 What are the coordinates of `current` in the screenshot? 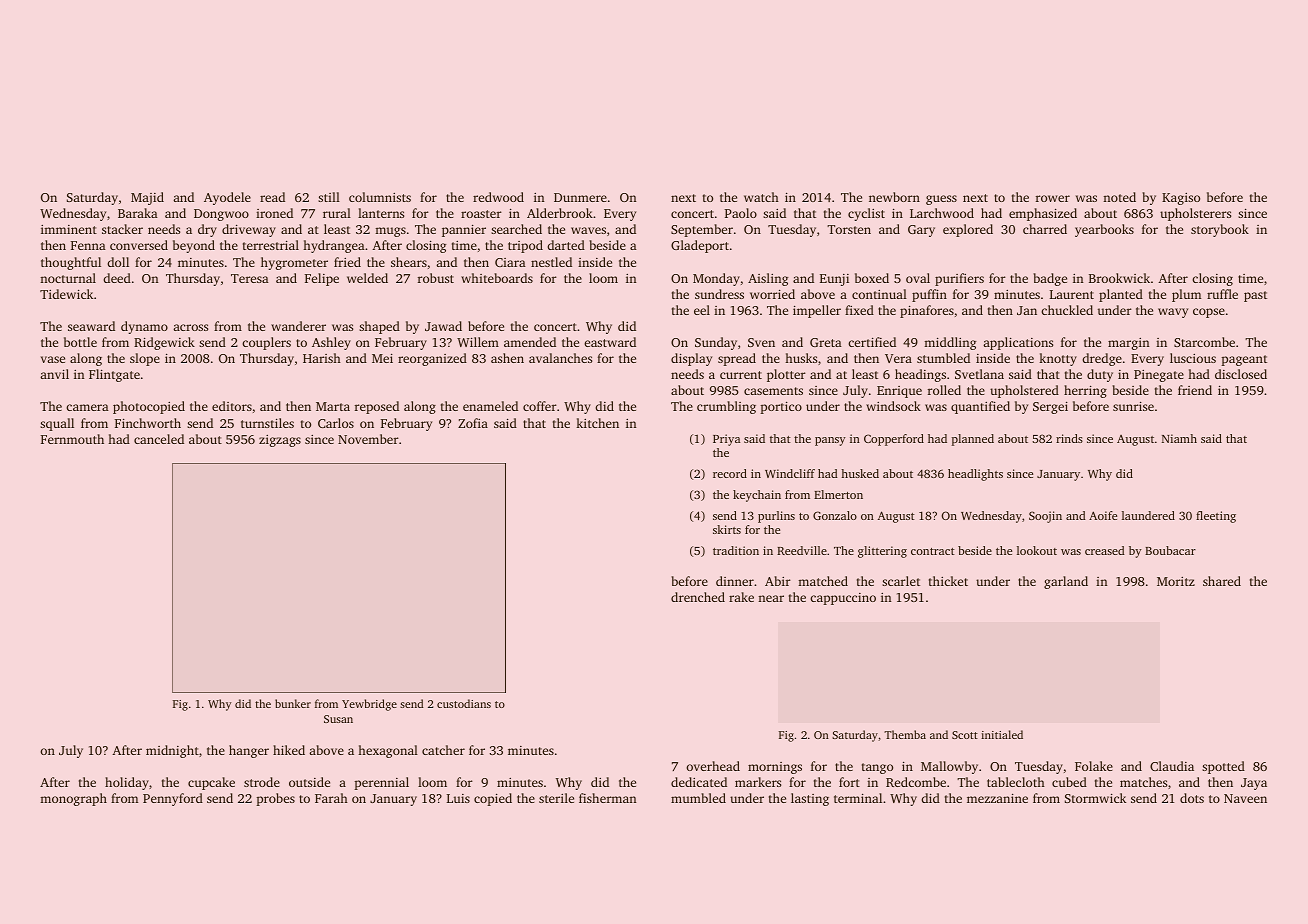 It's located at (741, 375).
